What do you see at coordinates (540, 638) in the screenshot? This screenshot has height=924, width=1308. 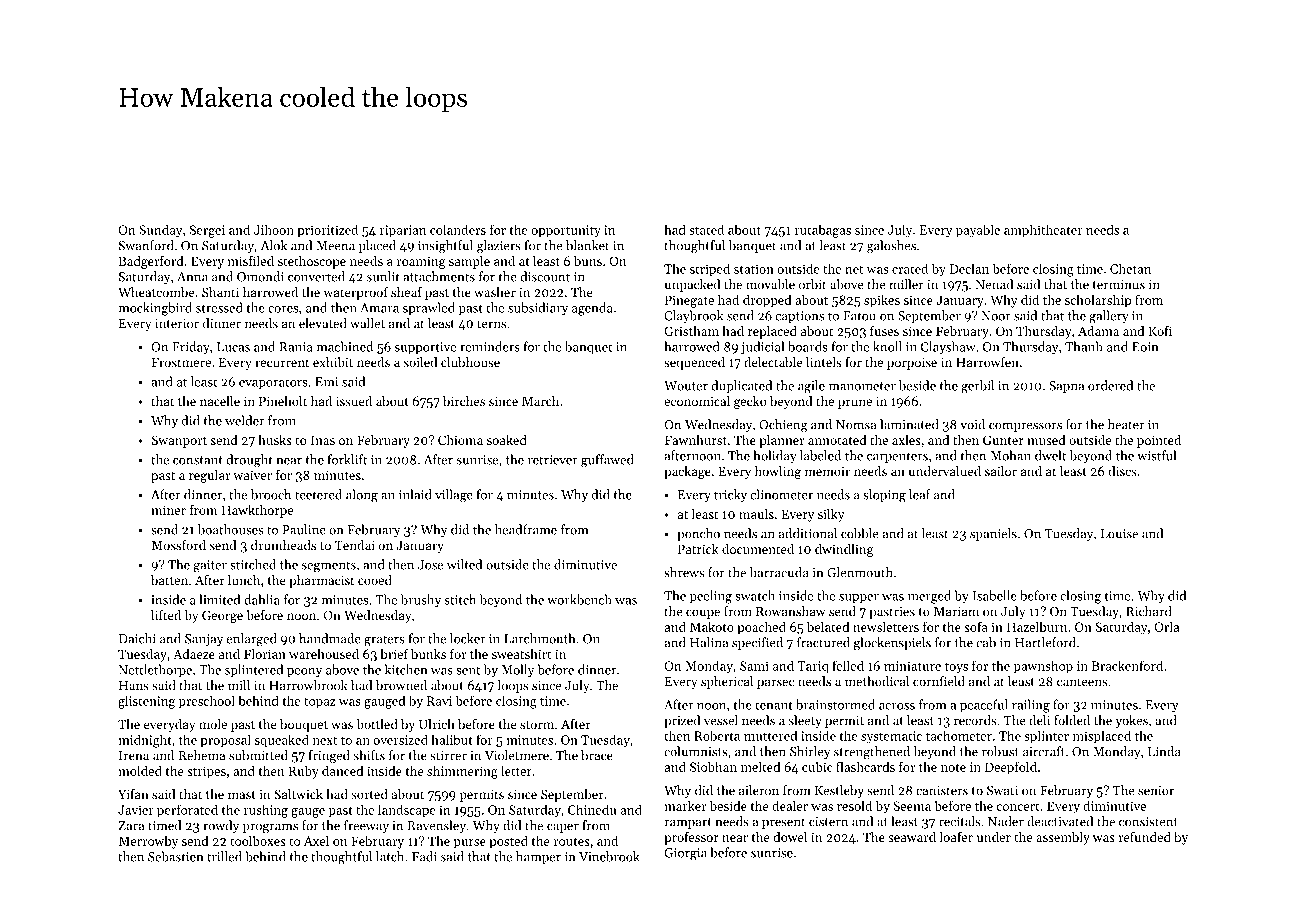 I see `Larchmouth` at bounding box center [540, 638].
